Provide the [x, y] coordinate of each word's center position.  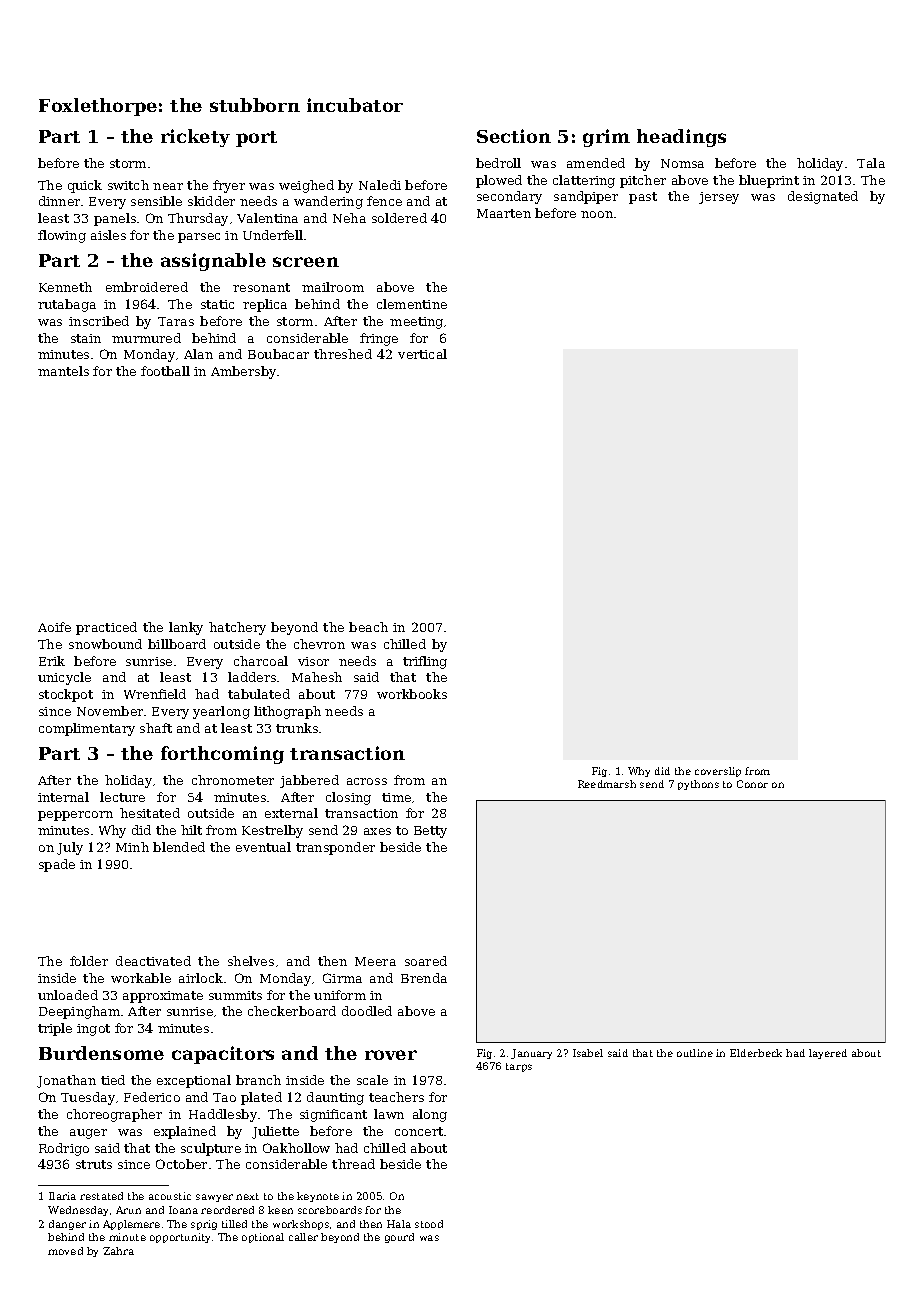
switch [128, 185]
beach [368, 627]
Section [514, 136]
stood [429, 1224]
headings [681, 138]
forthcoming [222, 755]
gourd [399, 1238]
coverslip [718, 772]
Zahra [118, 1251]
